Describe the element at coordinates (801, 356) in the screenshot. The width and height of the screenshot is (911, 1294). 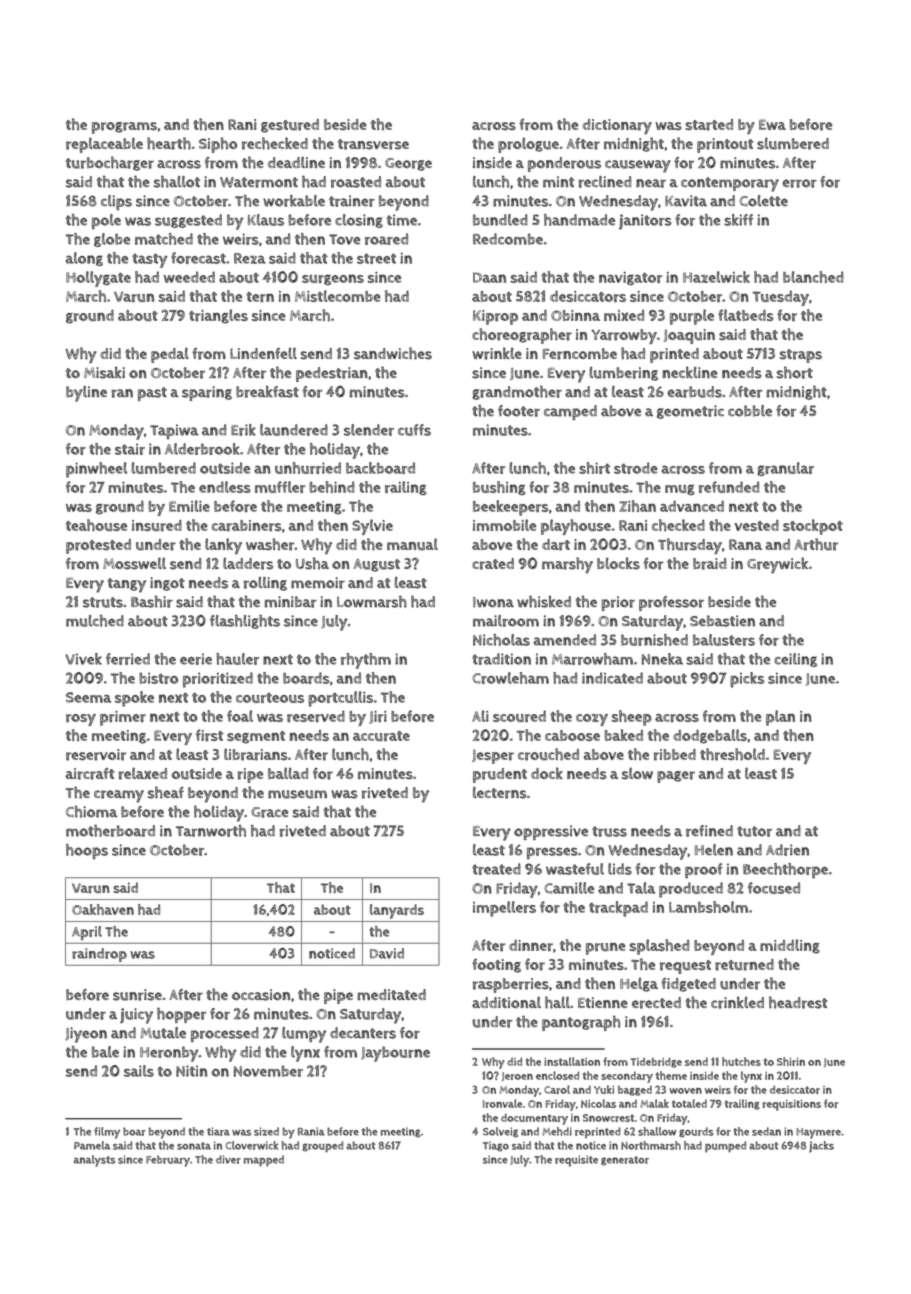
I see `straps` at that location.
